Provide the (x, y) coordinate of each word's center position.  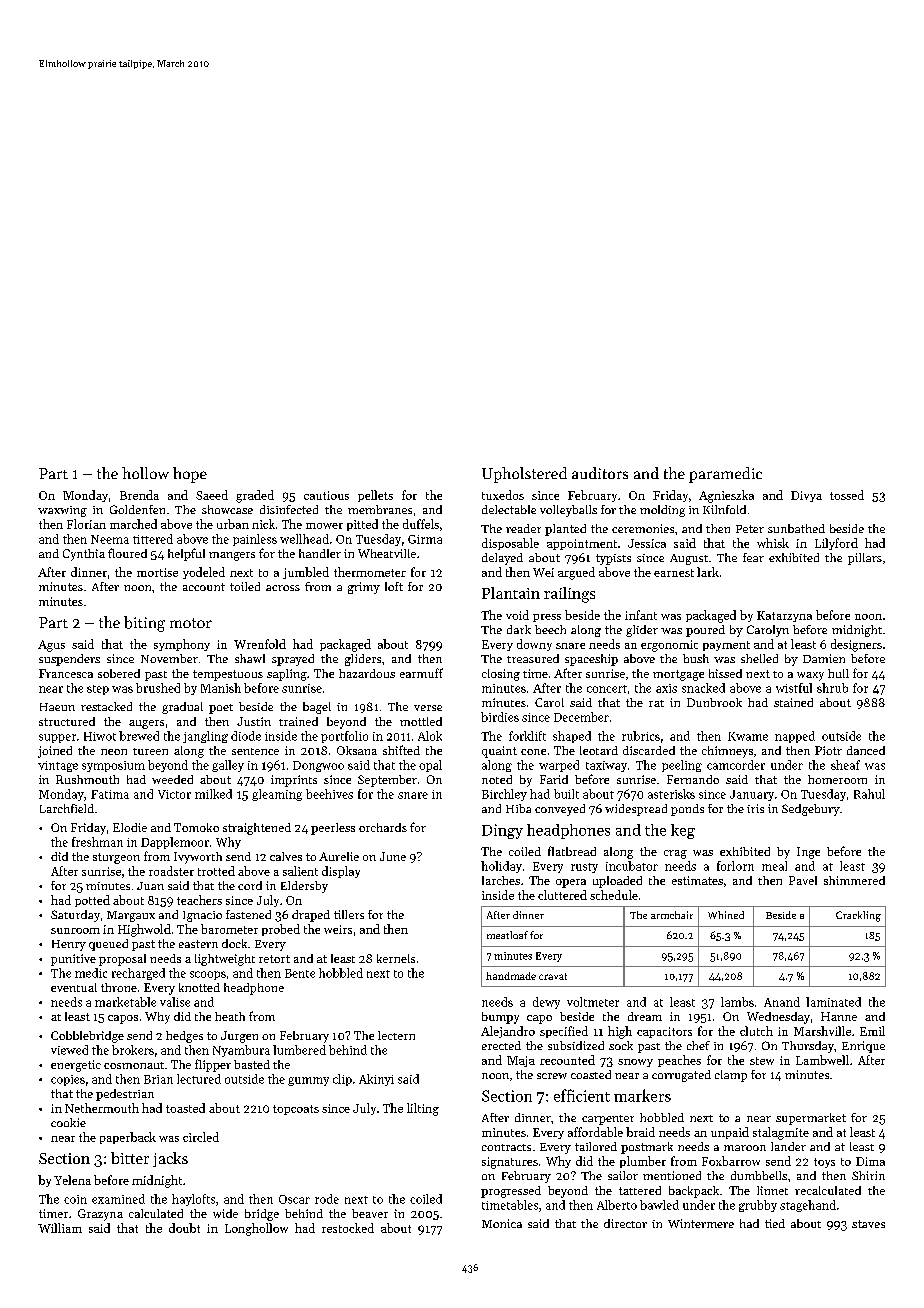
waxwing (62, 511)
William (60, 1228)
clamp (731, 1076)
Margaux (131, 916)
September (387, 781)
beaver (370, 1213)
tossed (847, 495)
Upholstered (524, 475)
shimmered (854, 880)
